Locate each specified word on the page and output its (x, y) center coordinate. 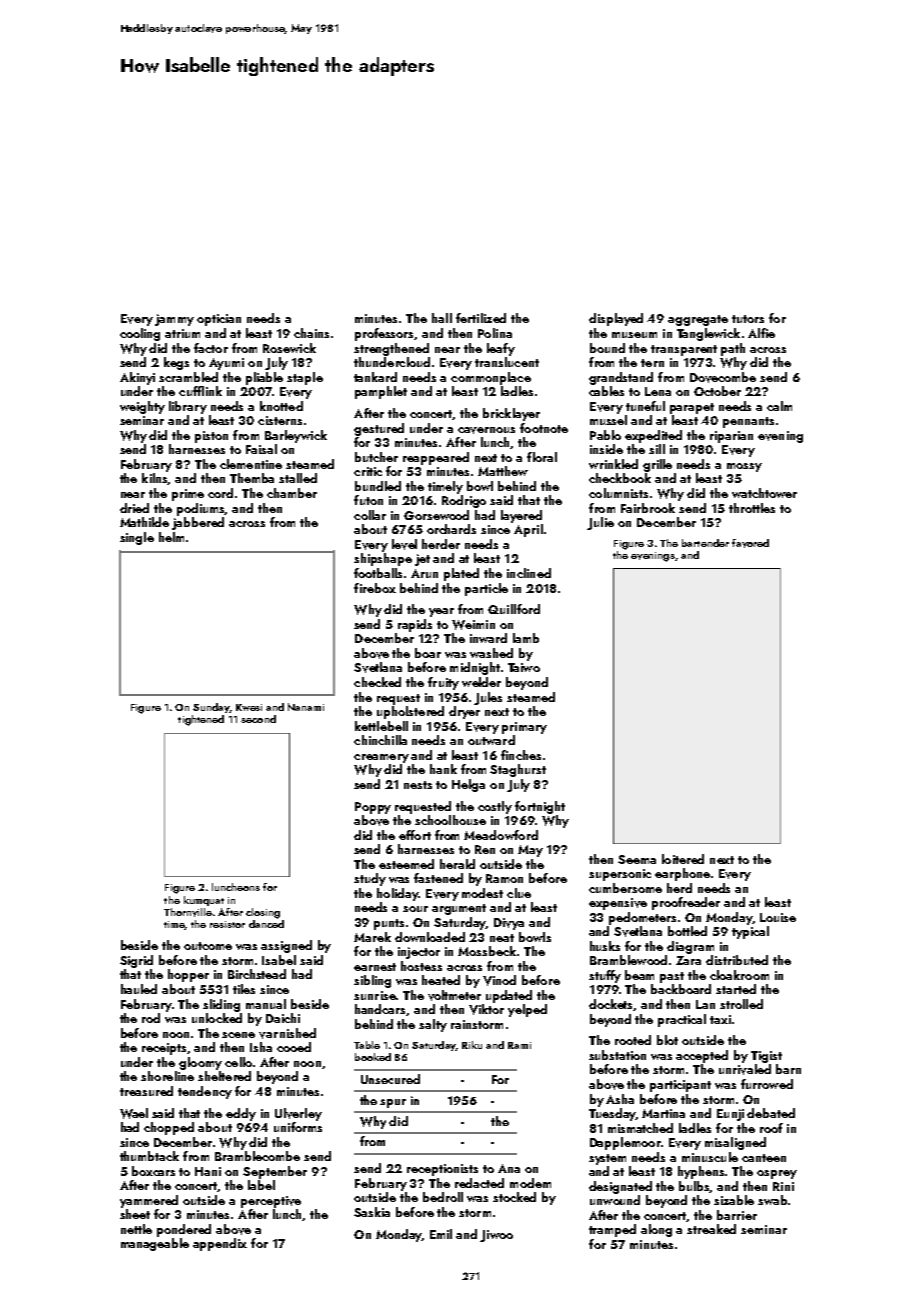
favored (750, 543)
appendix (220, 1244)
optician (219, 320)
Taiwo (524, 667)
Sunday (211, 708)
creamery (381, 758)
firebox (375, 588)
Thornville (188, 912)
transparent (684, 350)
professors (385, 334)
